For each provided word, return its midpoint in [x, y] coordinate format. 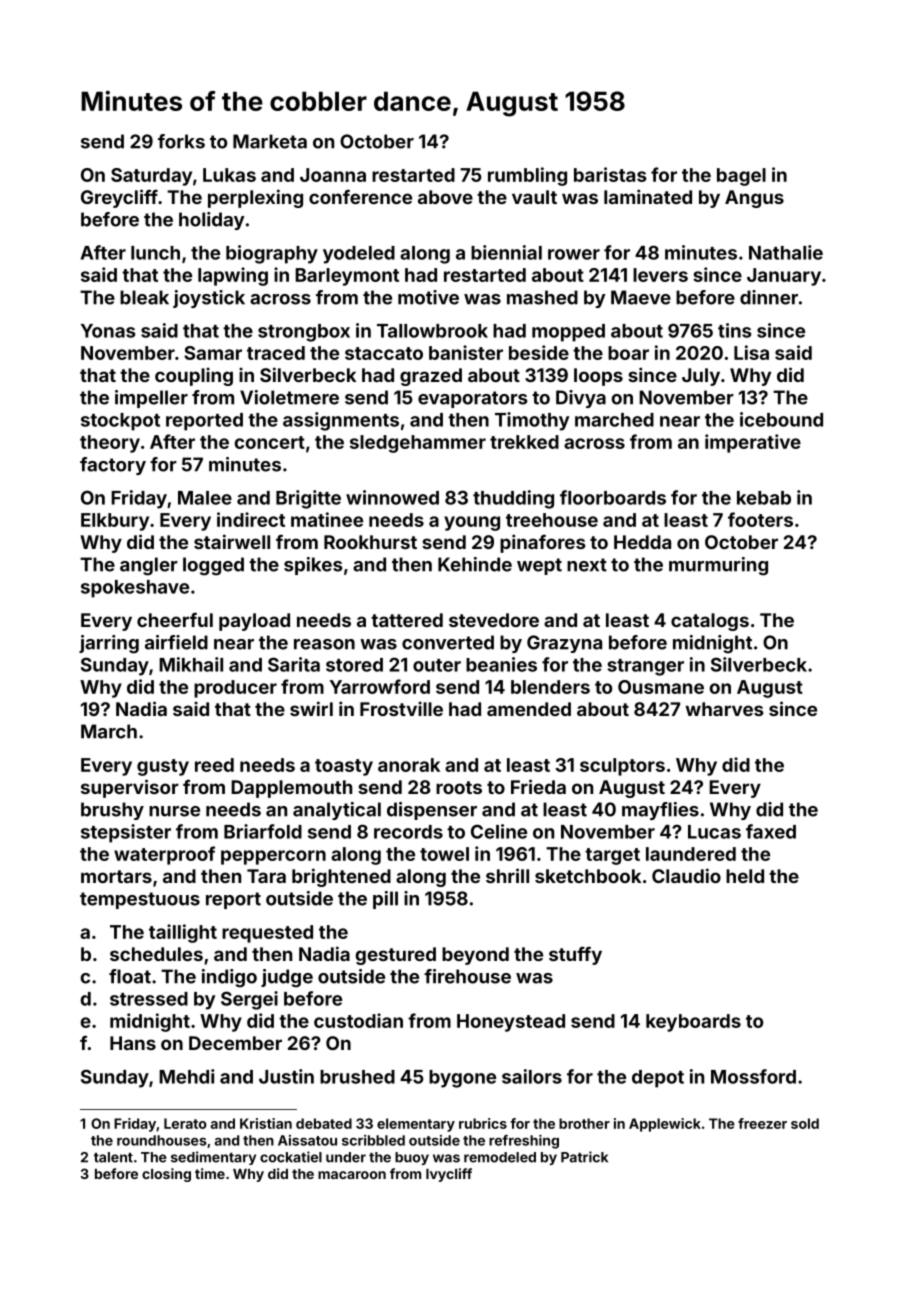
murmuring [718, 566]
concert [269, 442]
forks [181, 141]
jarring [109, 644]
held [745, 876]
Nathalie [786, 252]
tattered [407, 620]
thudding [513, 499]
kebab [764, 498]
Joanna [333, 175]
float [130, 976]
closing [166, 1175]
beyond [475, 956]
